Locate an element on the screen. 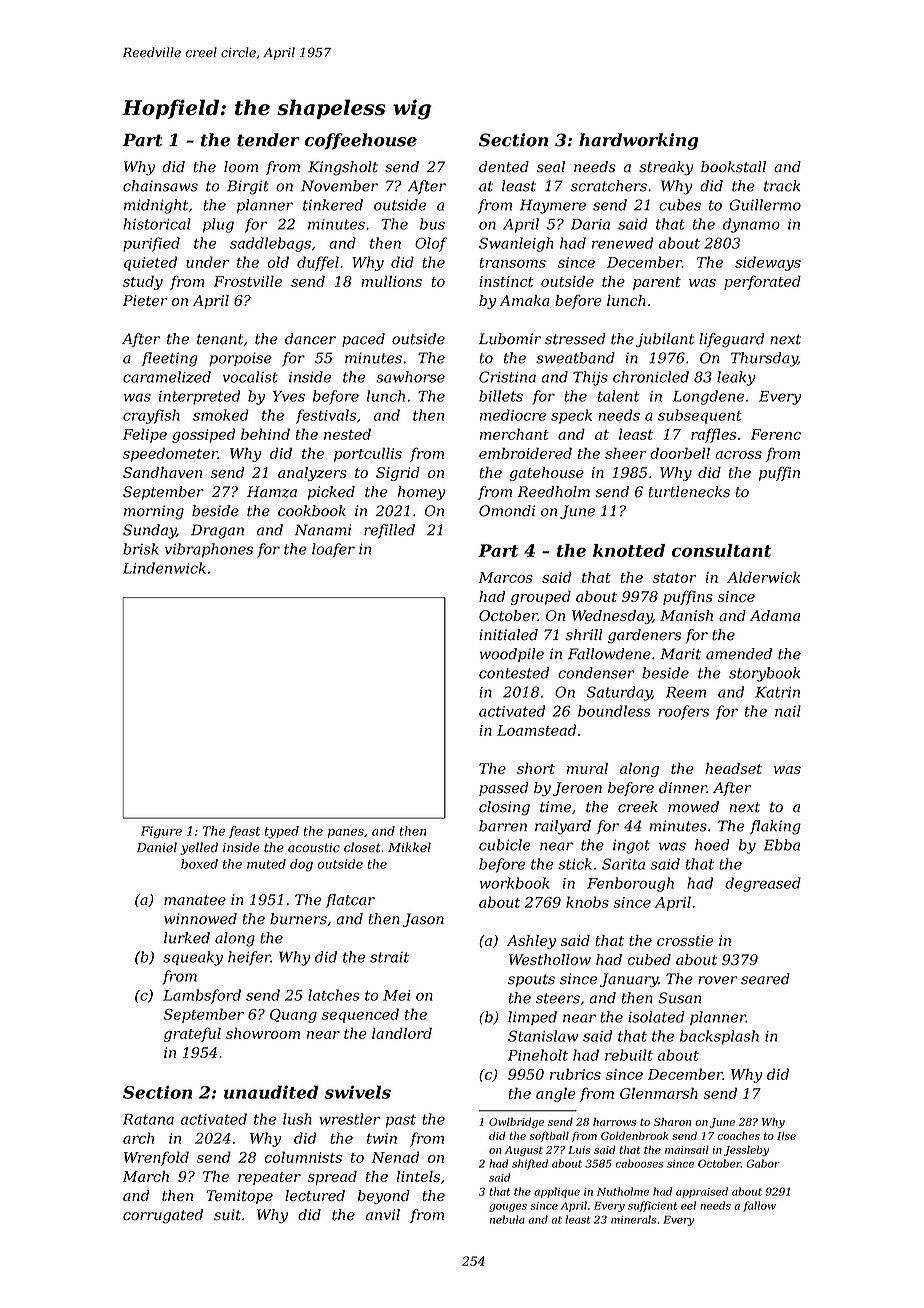 The width and height of the screenshot is (924, 1308). billets is located at coordinates (501, 396).
